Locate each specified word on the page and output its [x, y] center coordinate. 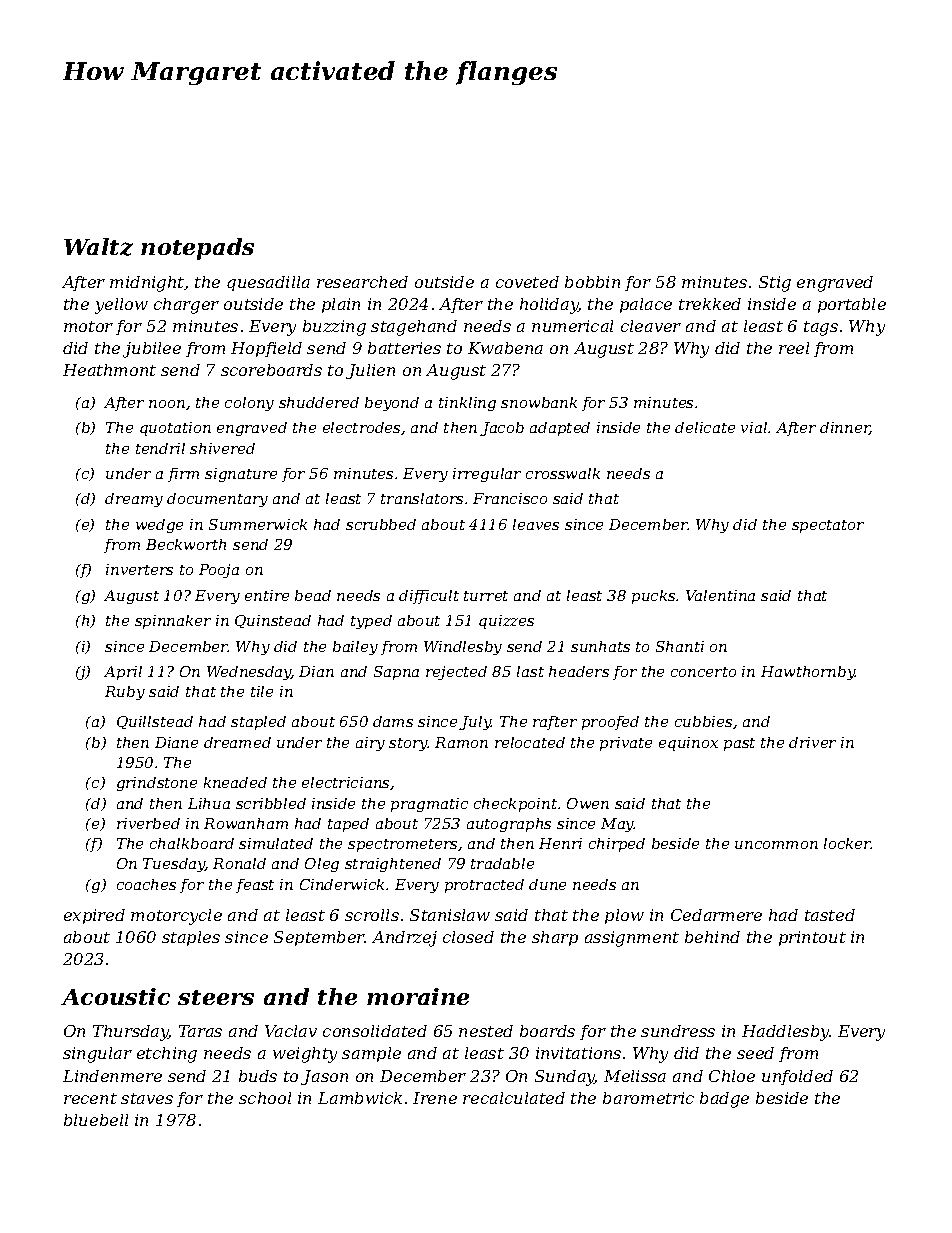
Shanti [680, 646]
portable [852, 305]
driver [812, 742]
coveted [527, 282]
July [475, 723]
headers [579, 671]
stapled [258, 723]
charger [186, 306]
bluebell [96, 1120]
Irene [435, 1098]
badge [724, 1100]
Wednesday [249, 673]
